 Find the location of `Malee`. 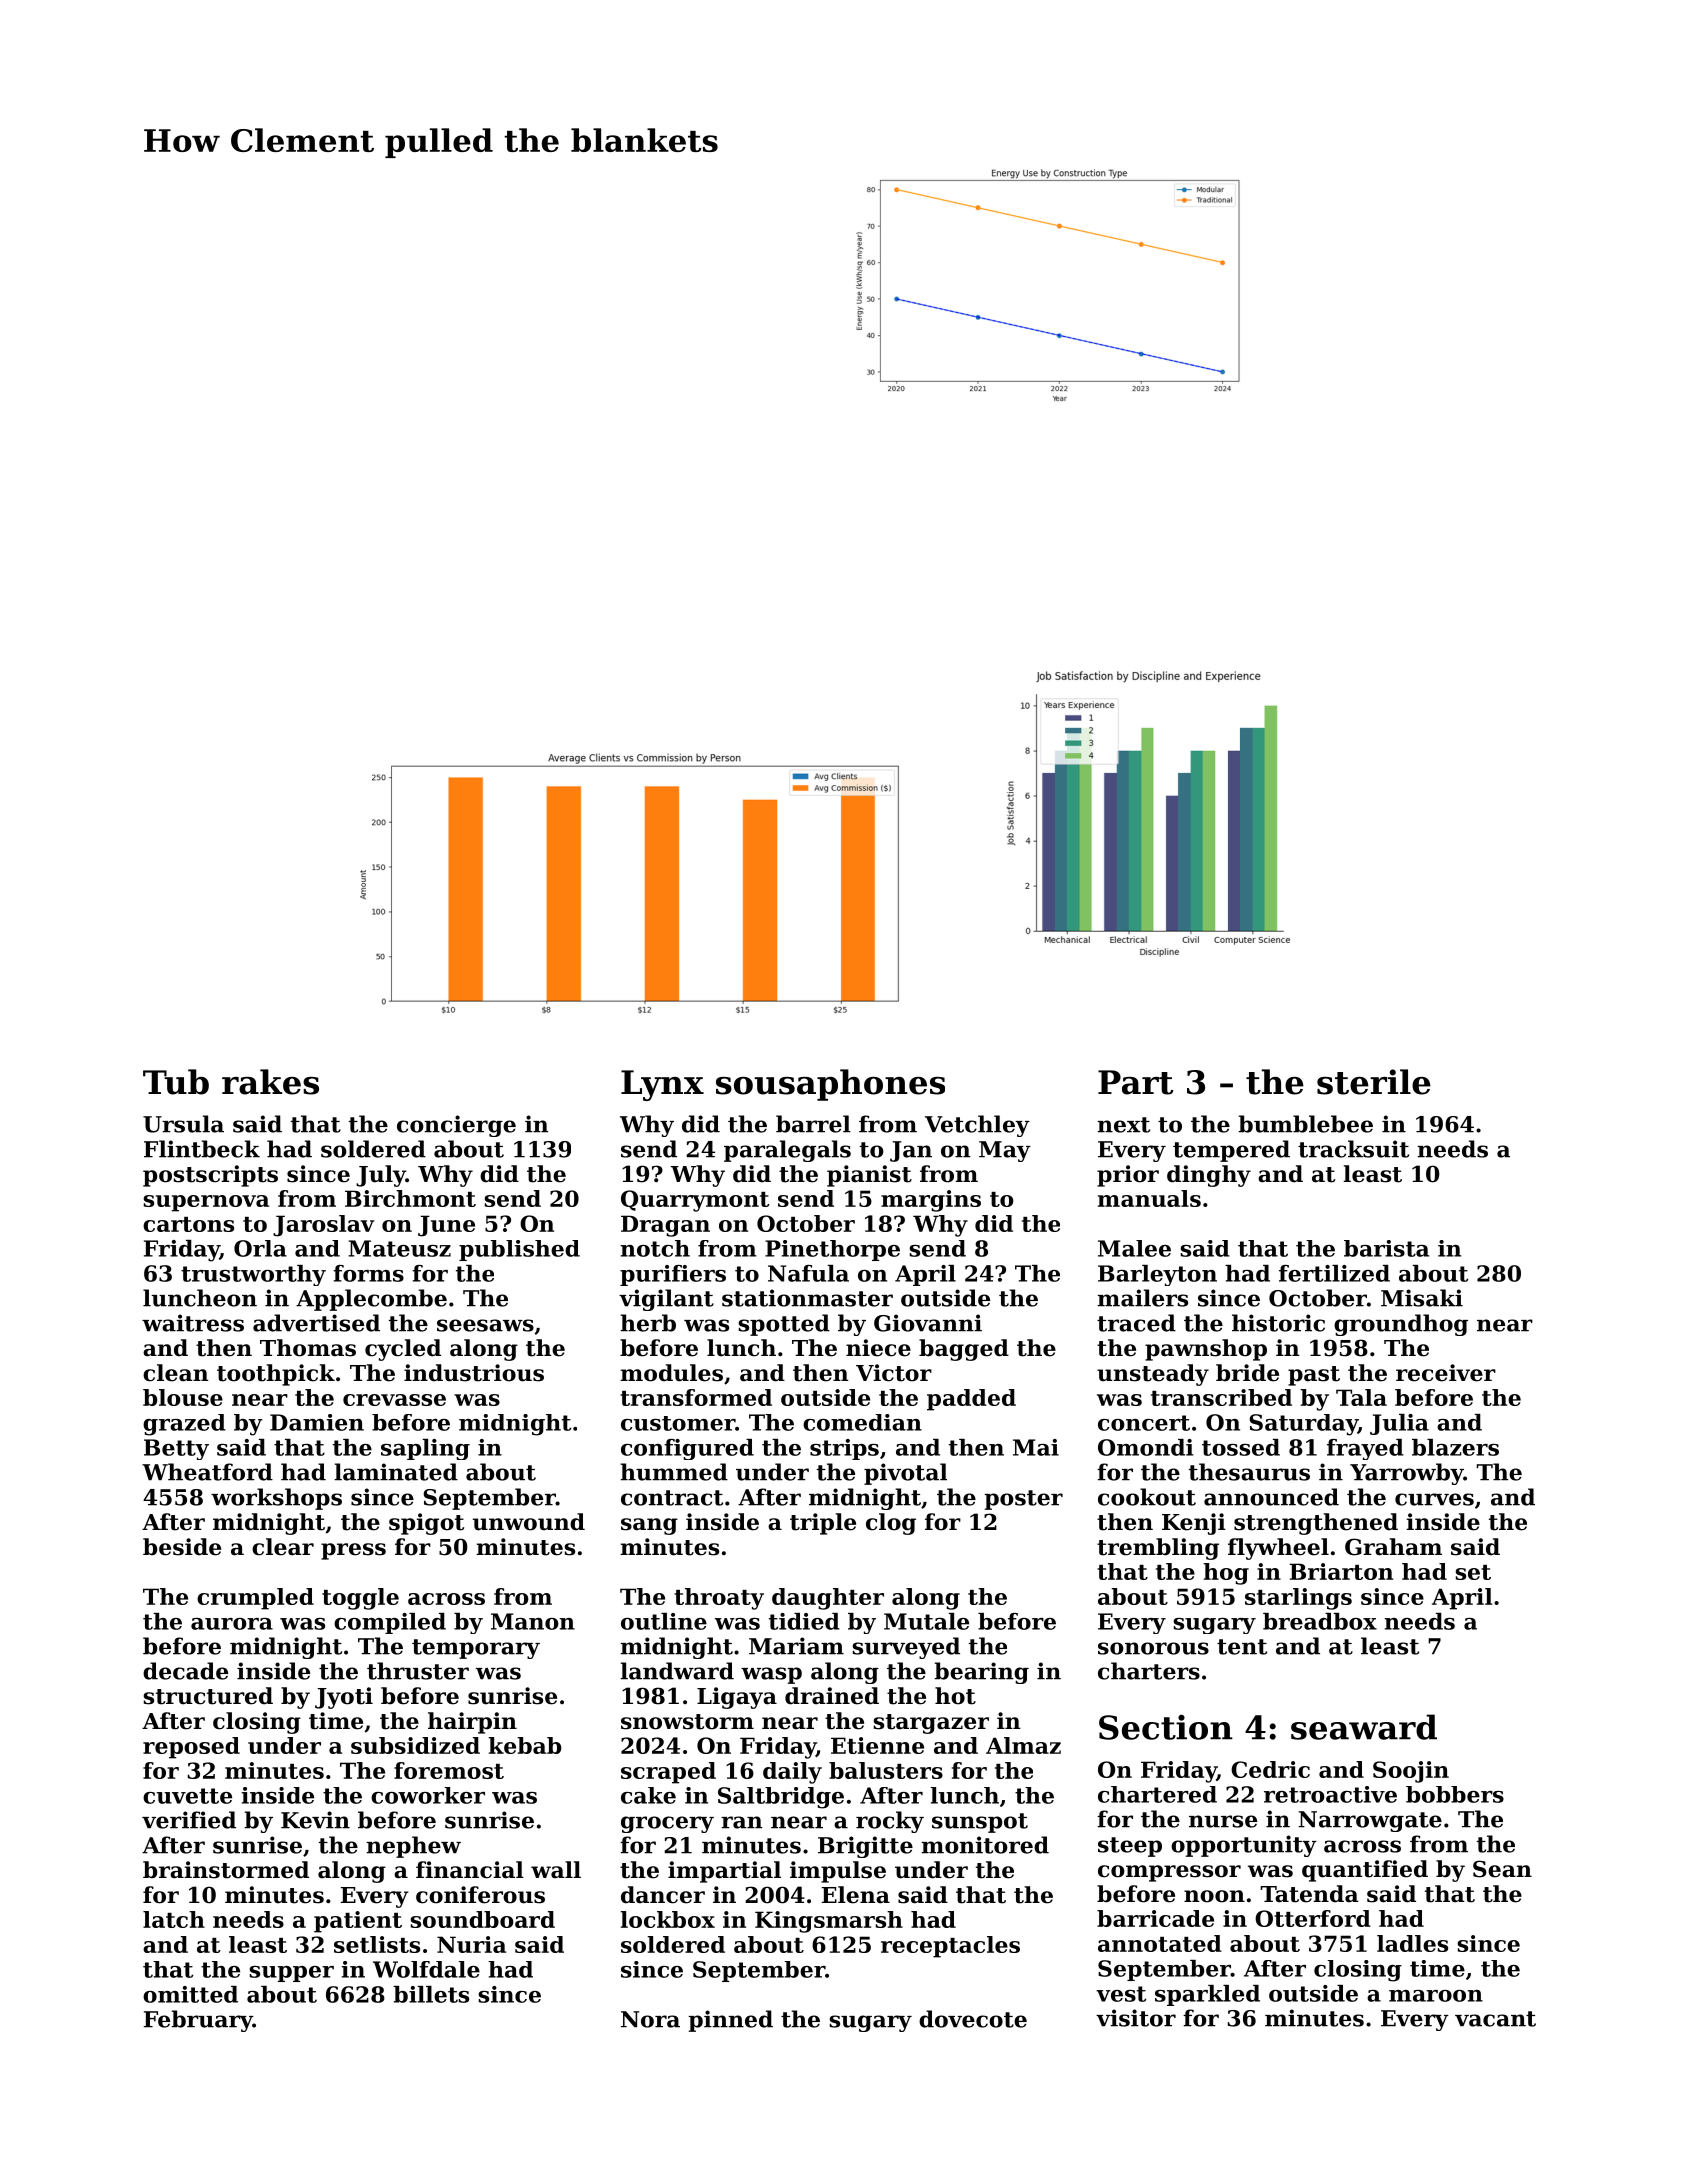

Malee is located at coordinates (1134, 1248).
